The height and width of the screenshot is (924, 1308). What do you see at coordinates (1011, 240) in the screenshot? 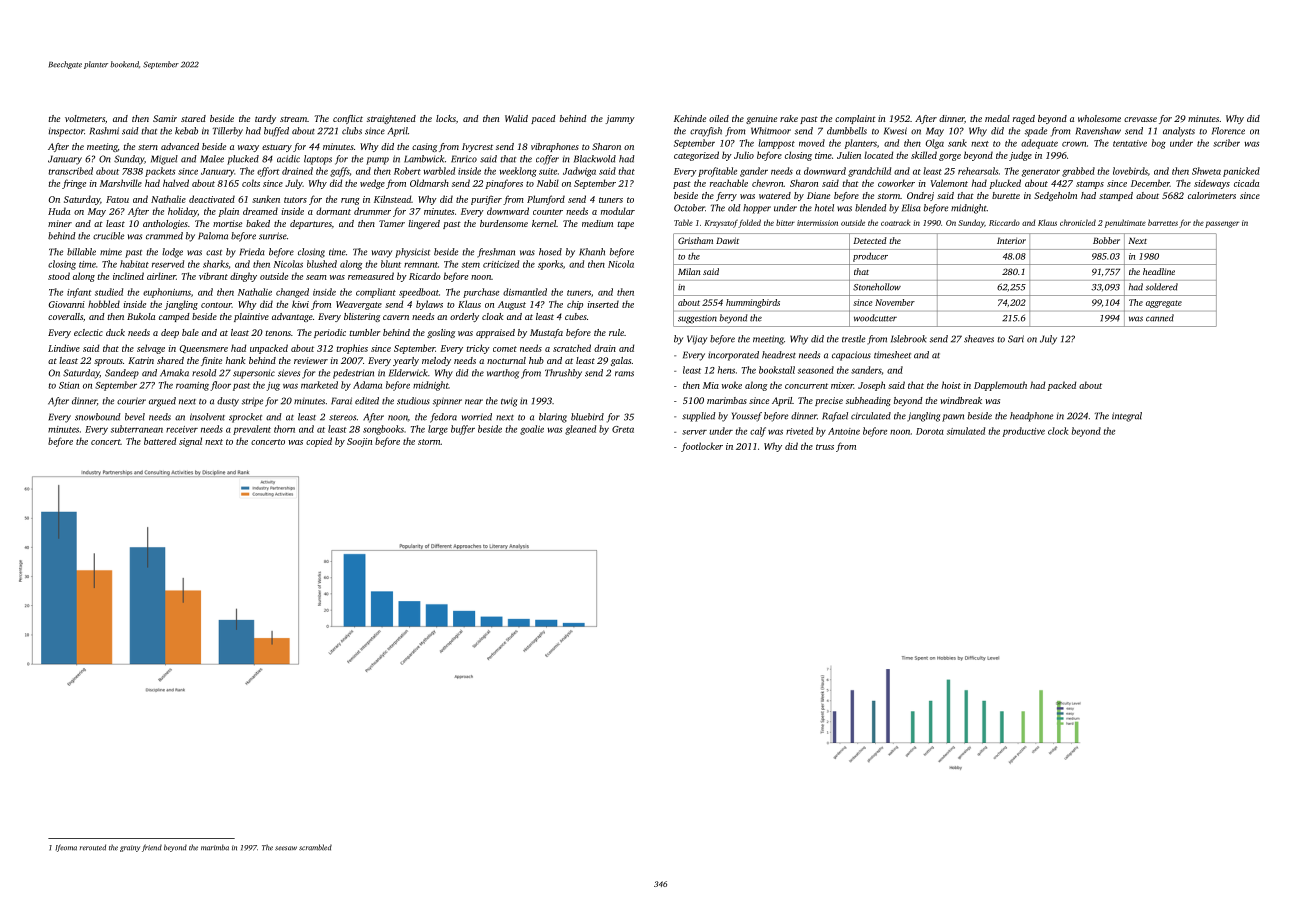
I see `Interior` at bounding box center [1011, 240].
